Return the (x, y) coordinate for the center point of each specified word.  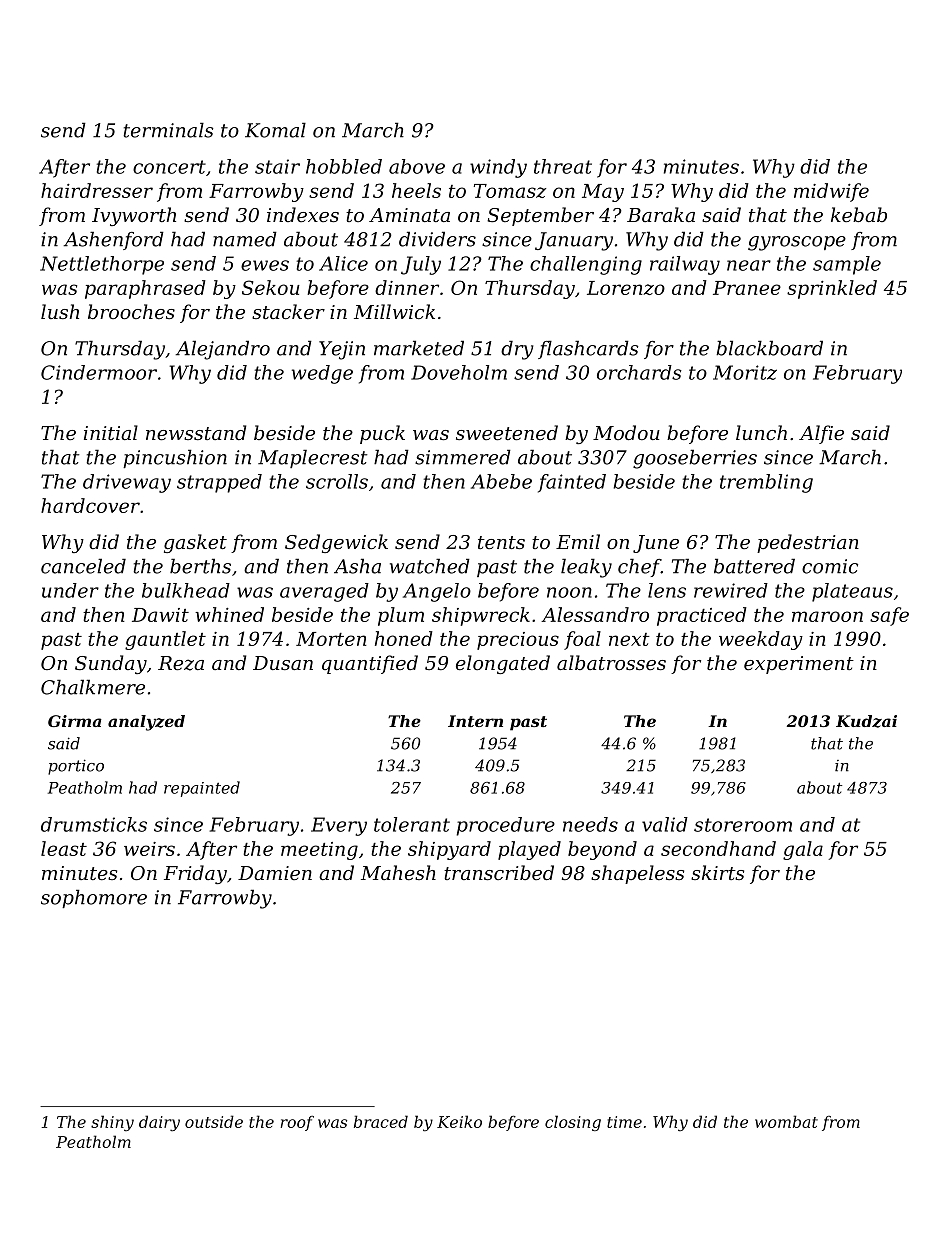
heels (416, 190)
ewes (265, 265)
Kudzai (866, 721)
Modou (626, 432)
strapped (219, 483)
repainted (202, 789)
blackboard (769, 348)
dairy (159, 1123)
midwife (831, 192)
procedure (505, 826)
